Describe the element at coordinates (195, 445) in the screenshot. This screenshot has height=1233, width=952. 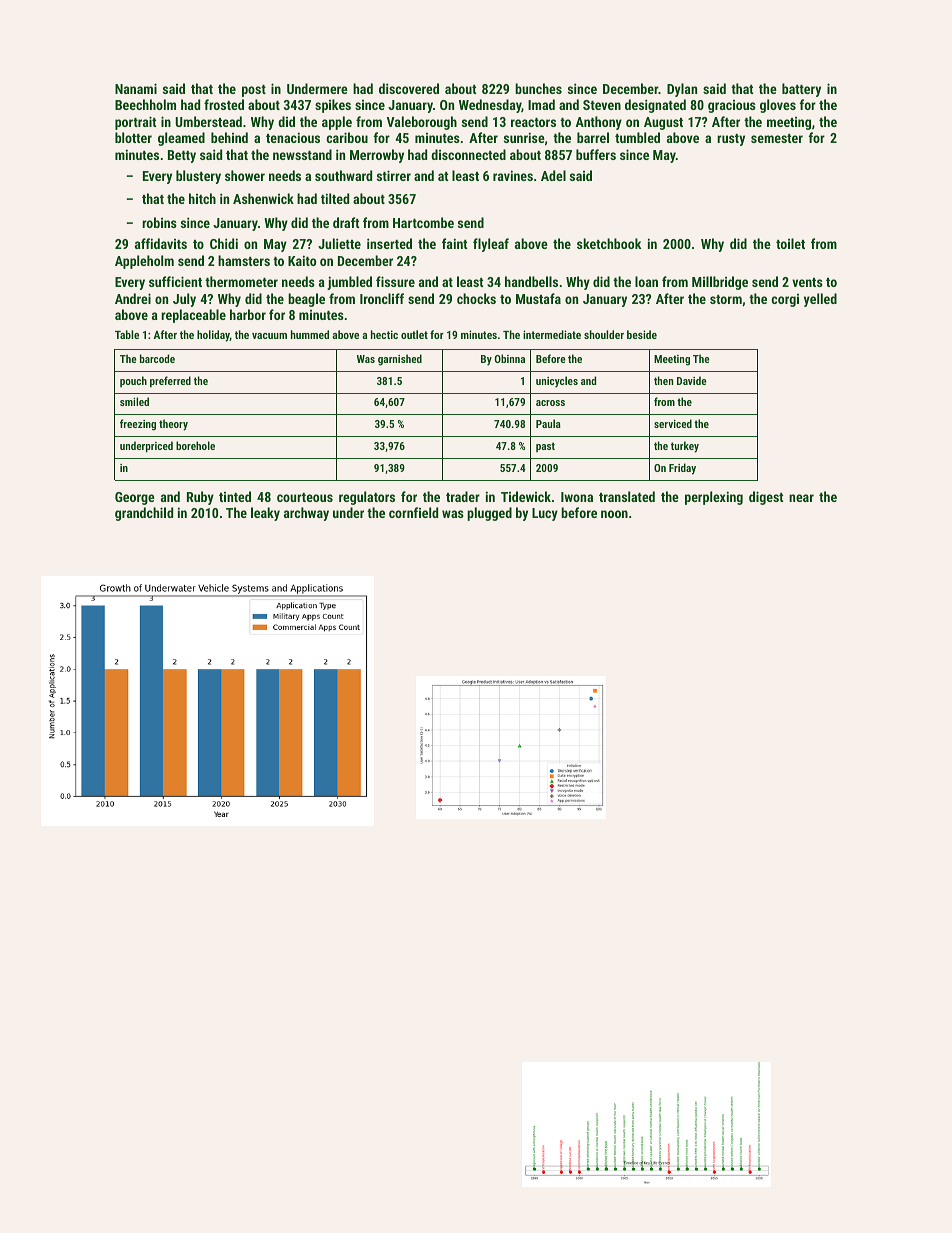
I see `borehole` at that location.
